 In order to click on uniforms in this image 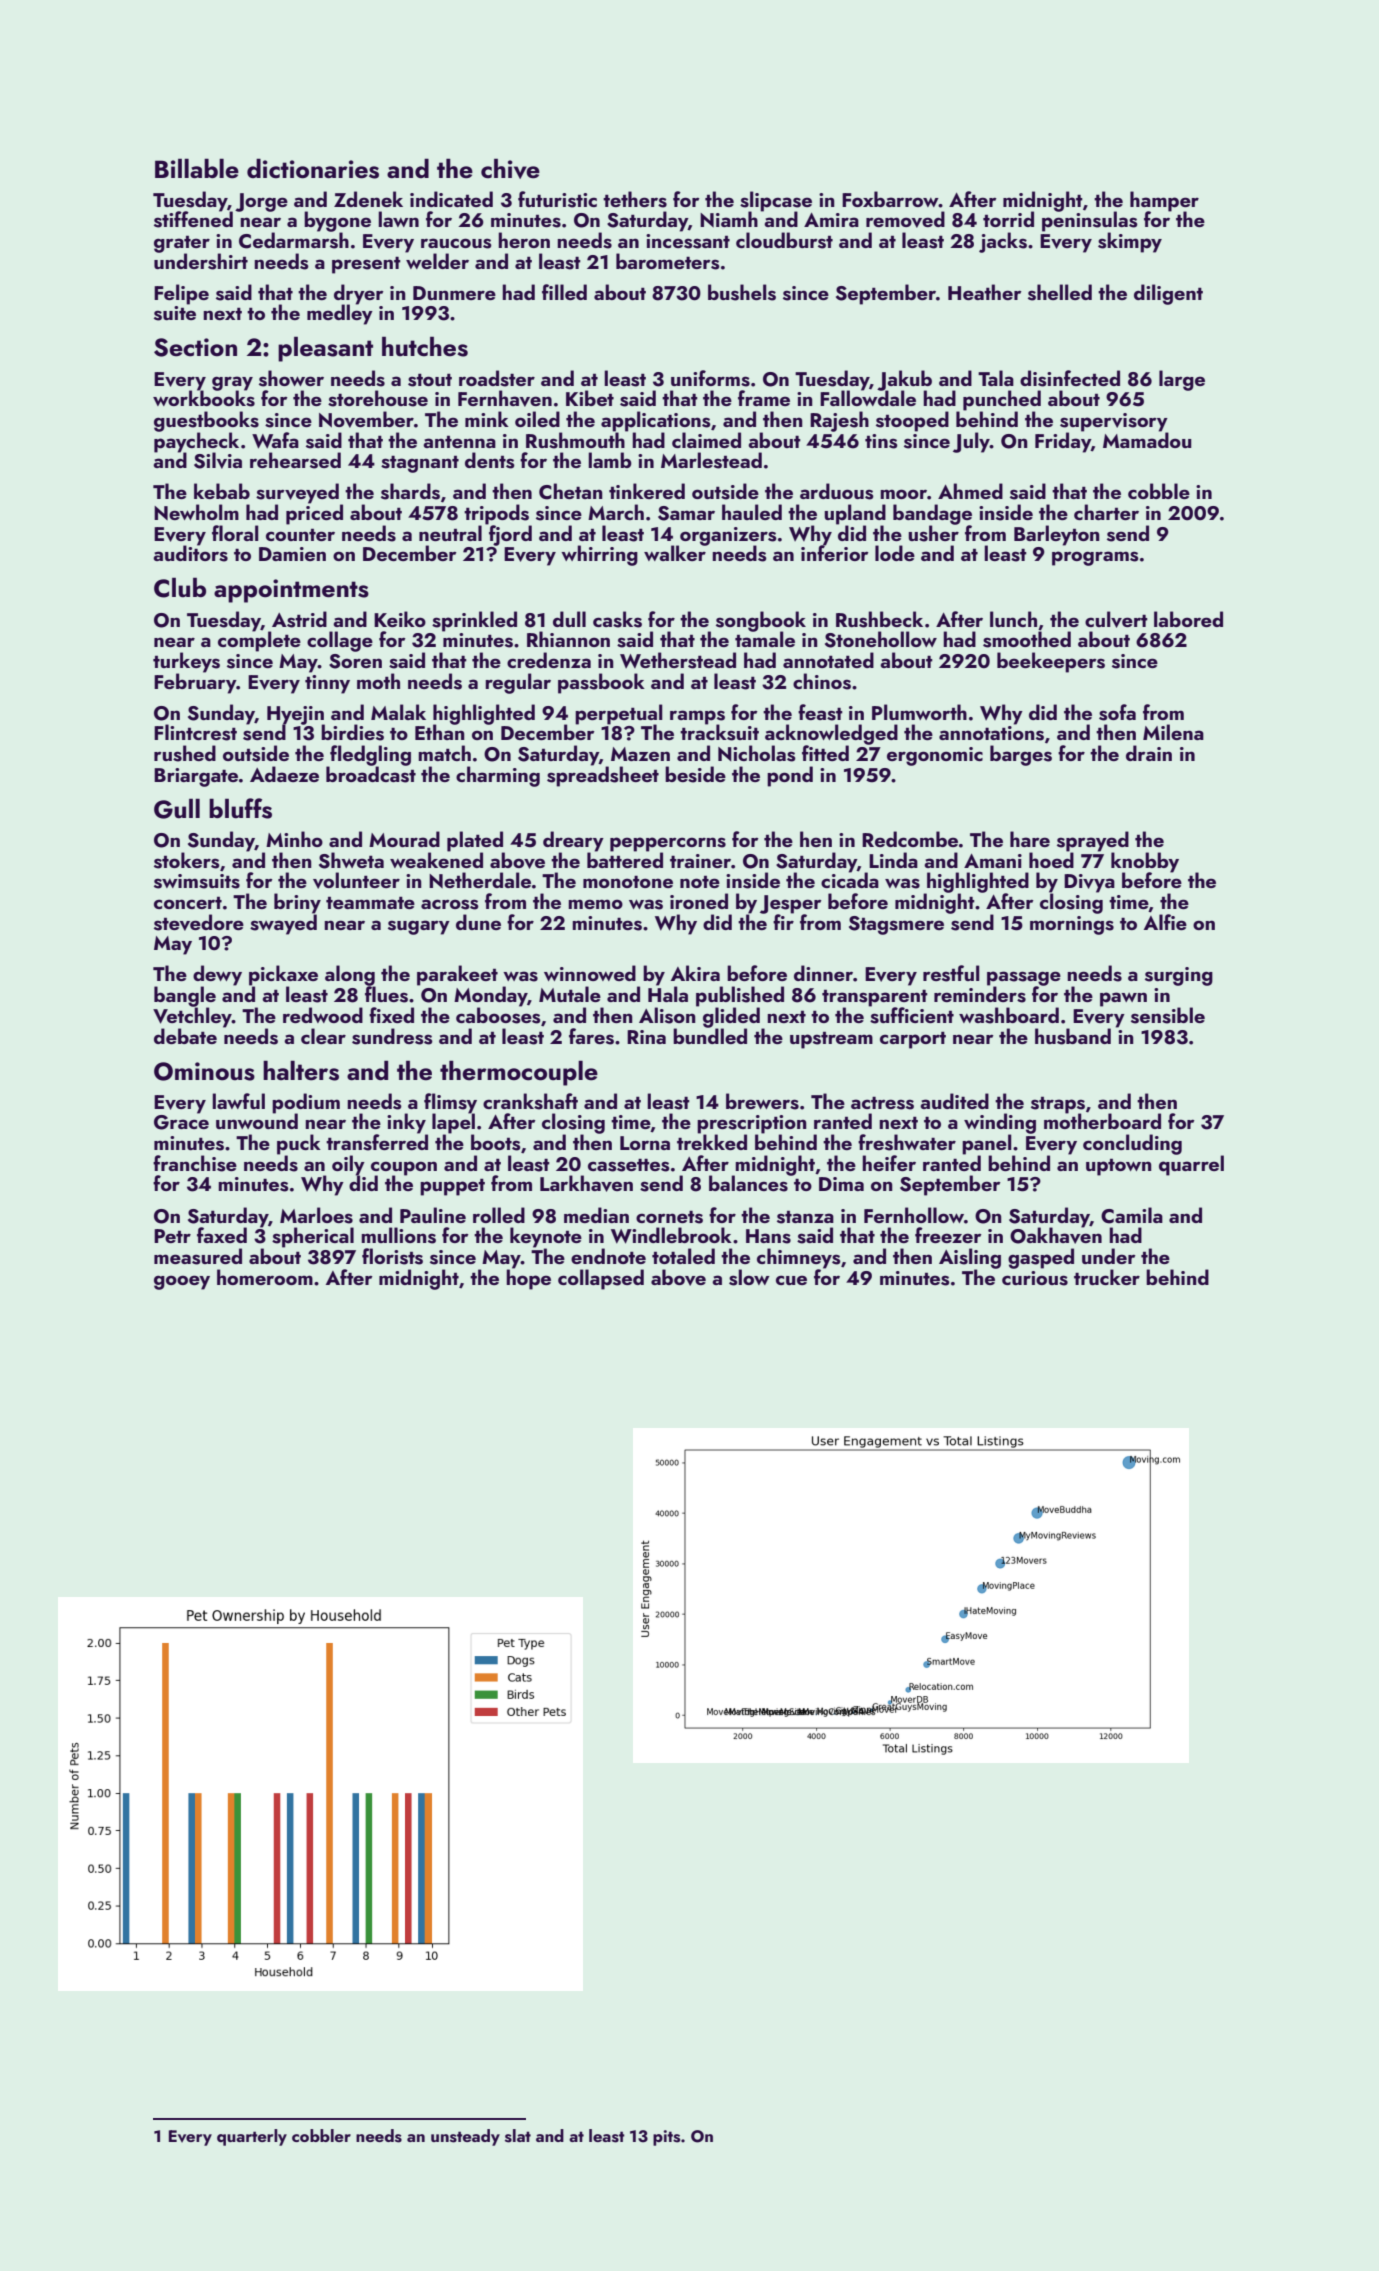, I will do `click(710, 378)`.
